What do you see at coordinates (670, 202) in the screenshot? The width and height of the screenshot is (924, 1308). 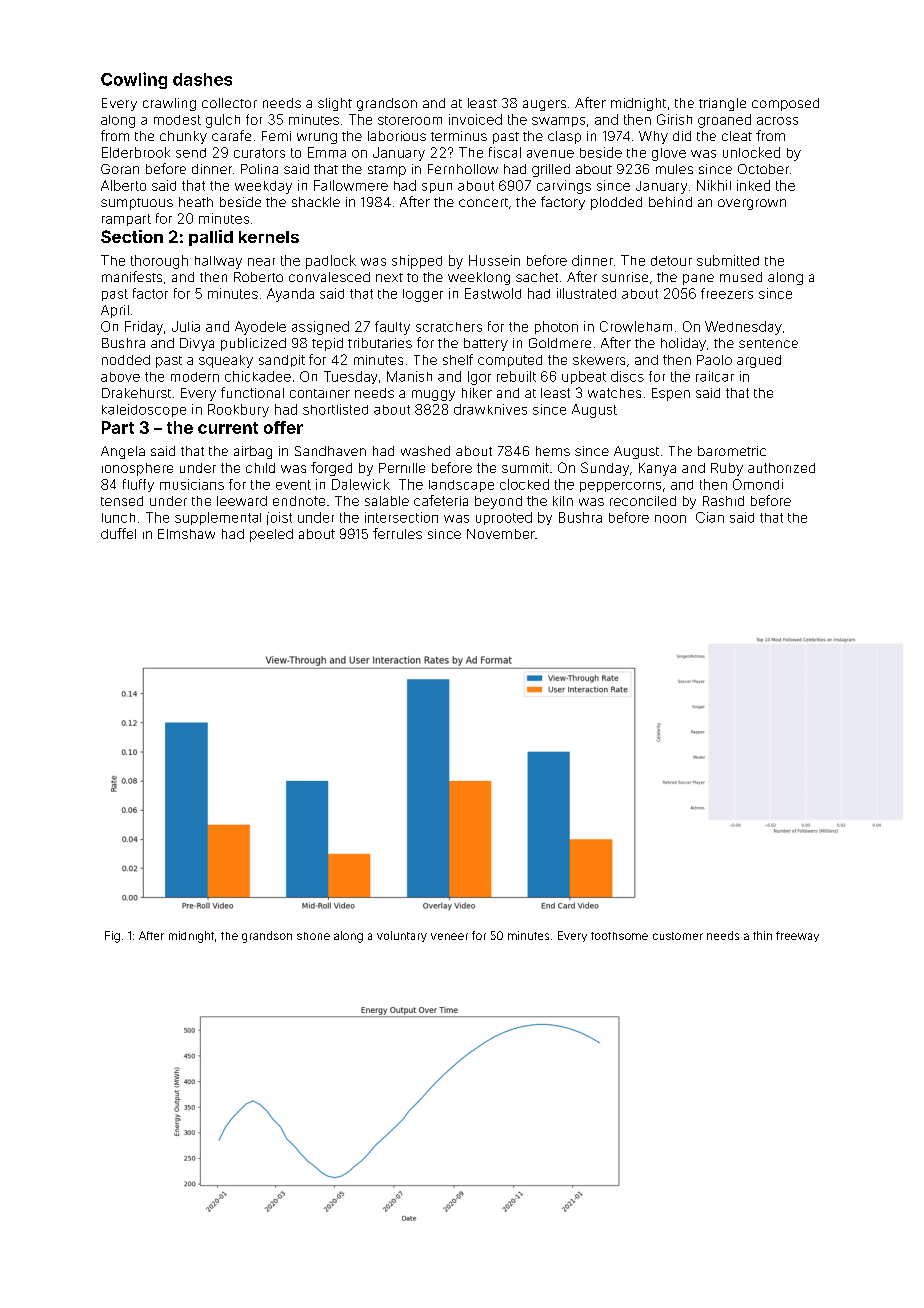 I see `behind` at bounding box center [670, 202].
